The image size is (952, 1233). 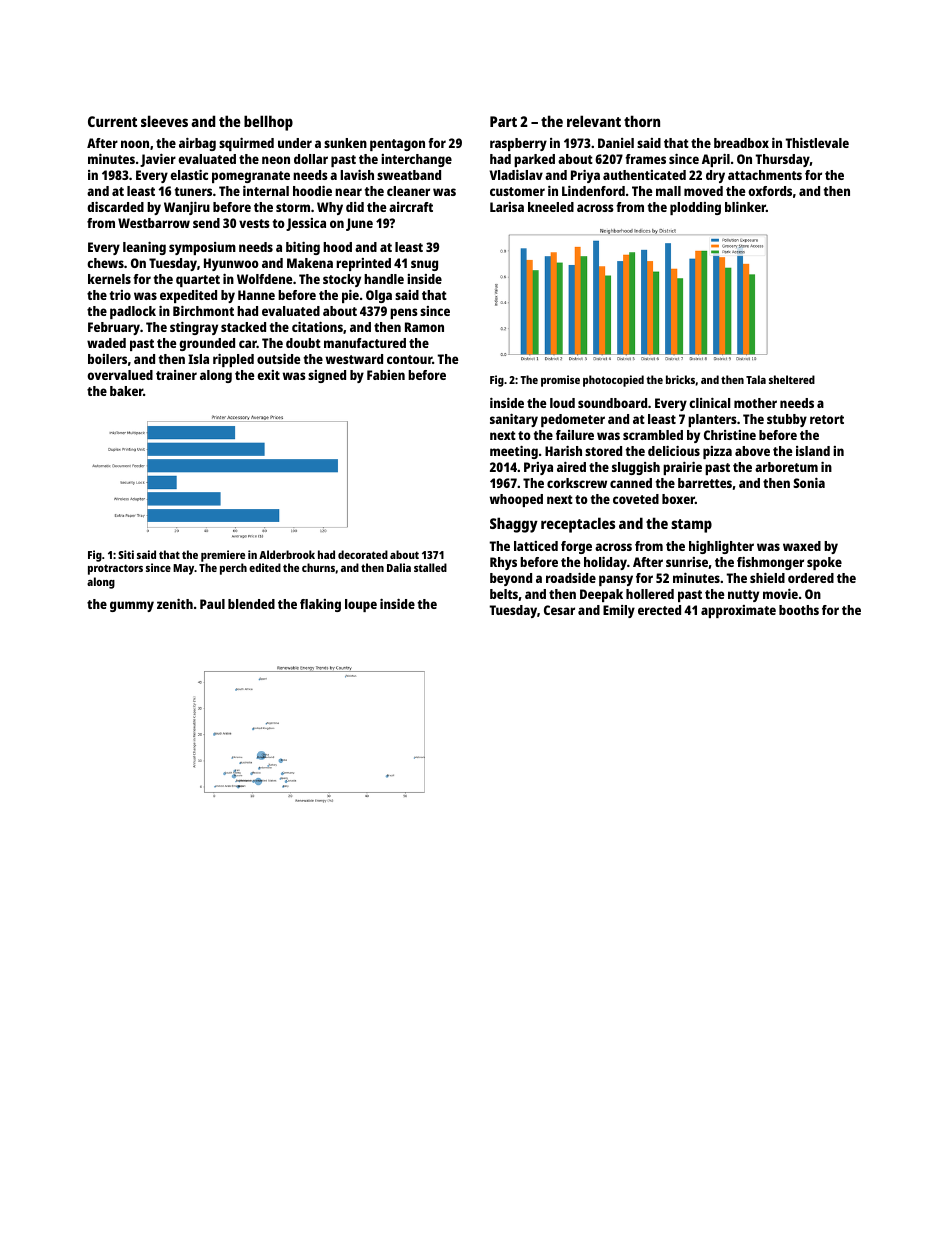 I want to click on blinker, so click(x=745, y=207).
